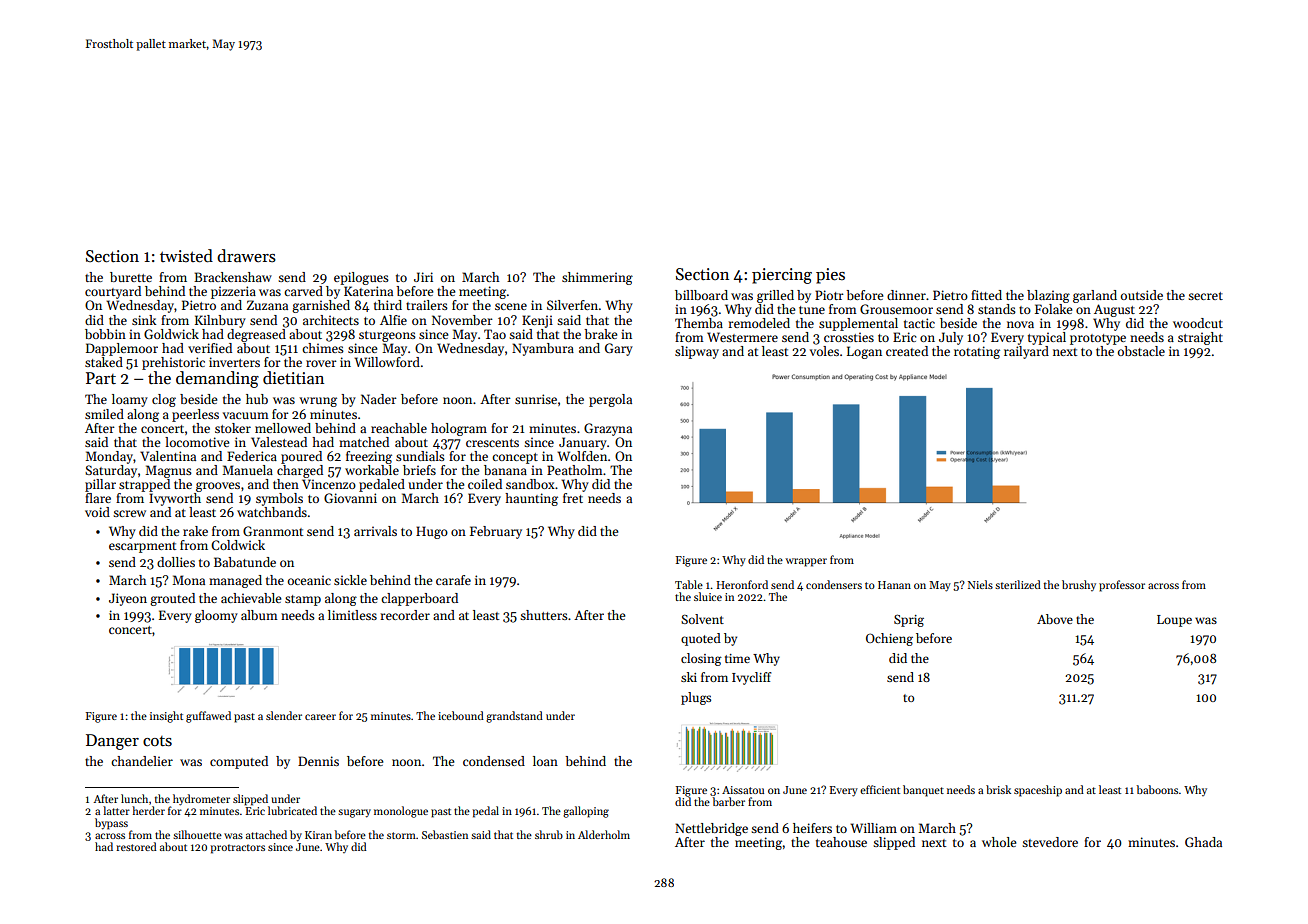  Describe the element at coordinates (208, 717) in the screenshot. I see `guffawed` at that location.
